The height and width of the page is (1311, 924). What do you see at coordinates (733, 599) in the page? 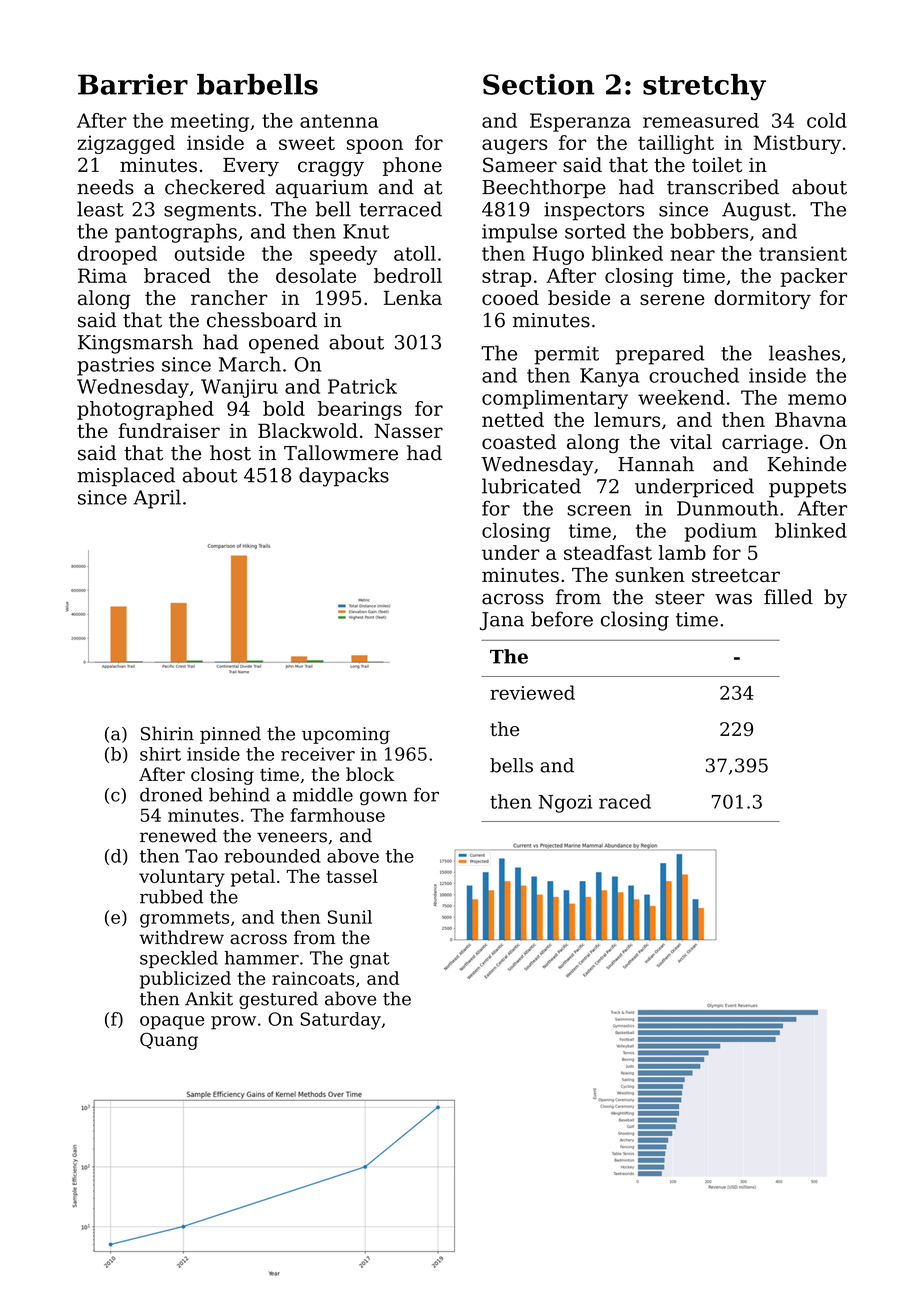
I see `was` at bounding box center [733, 599].
